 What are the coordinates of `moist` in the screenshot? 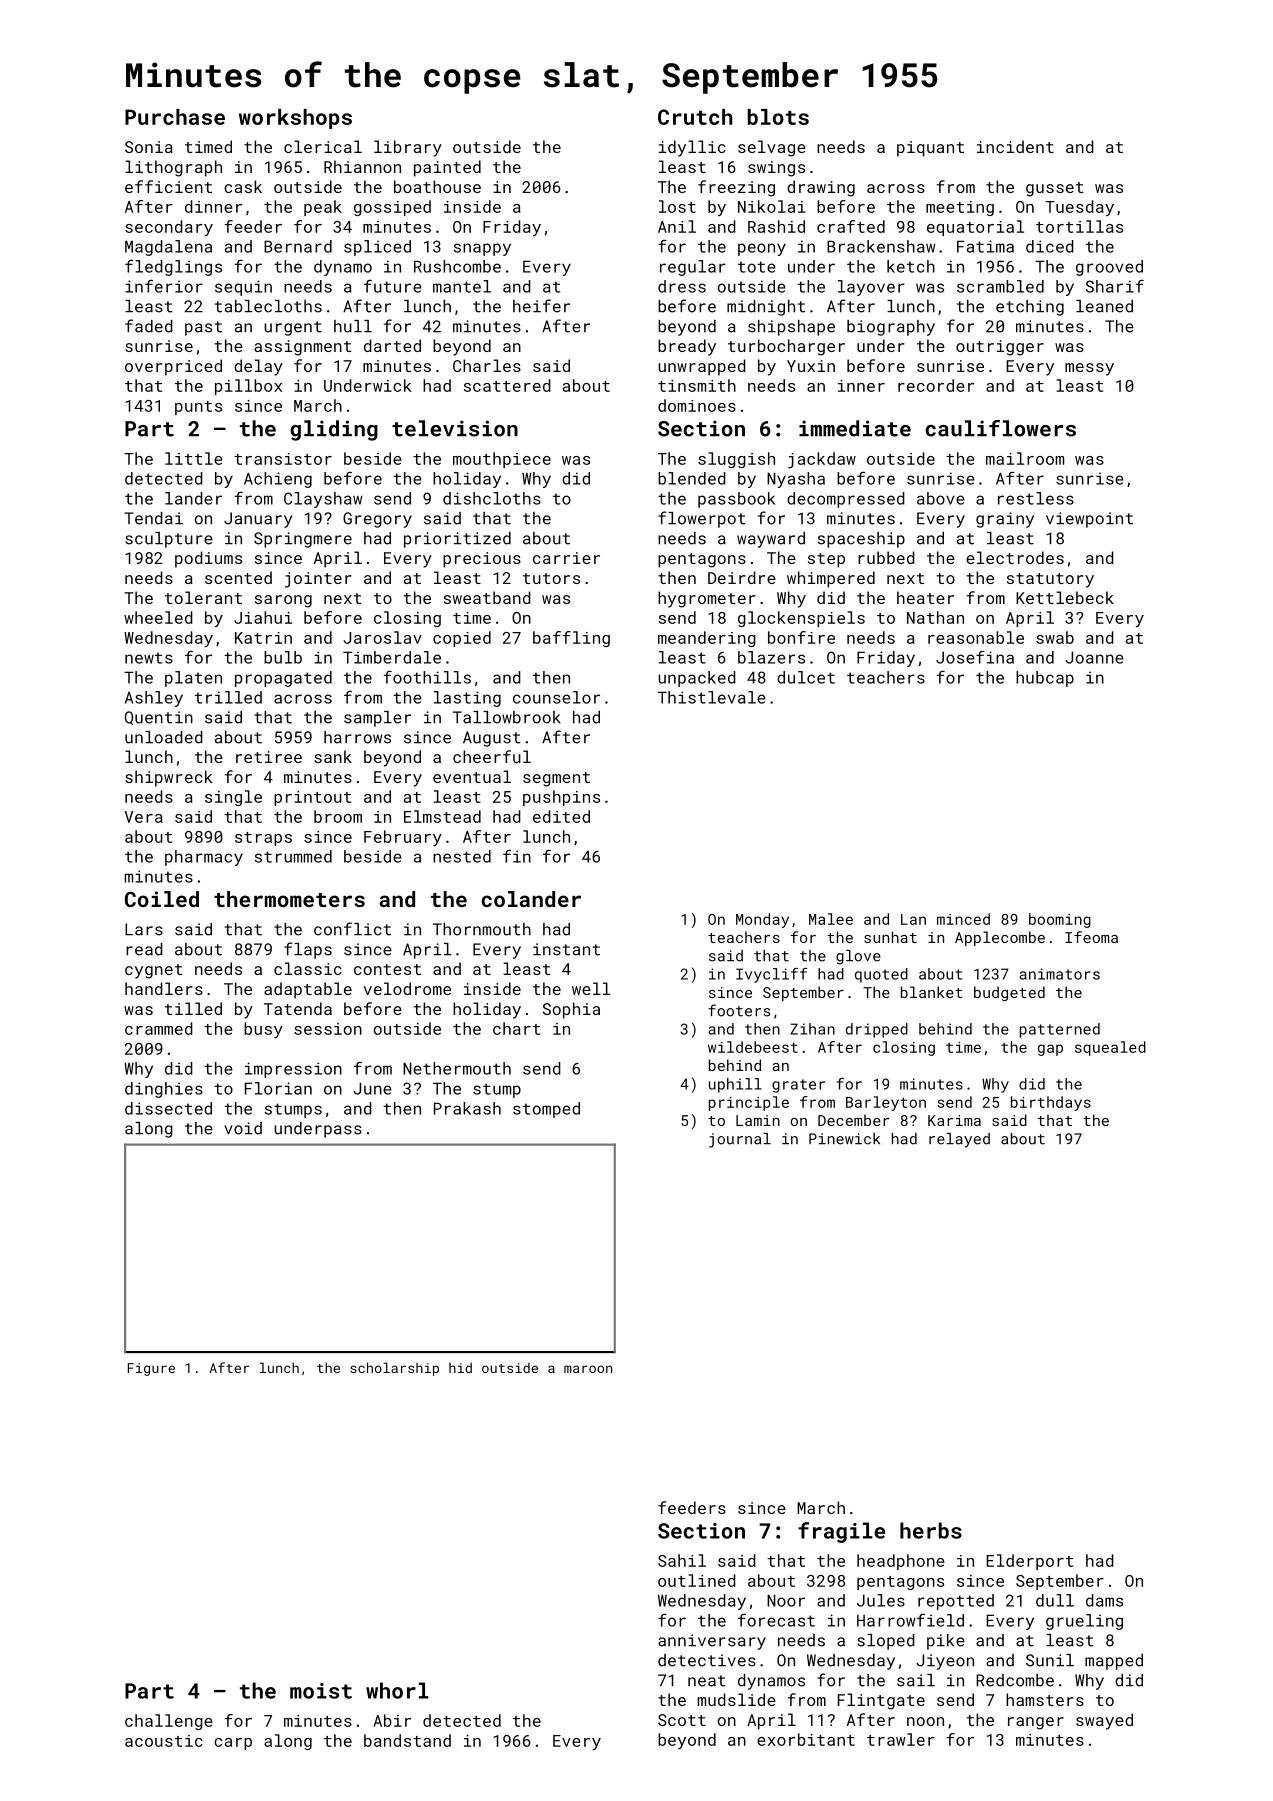 It's located at (321, 1691).
